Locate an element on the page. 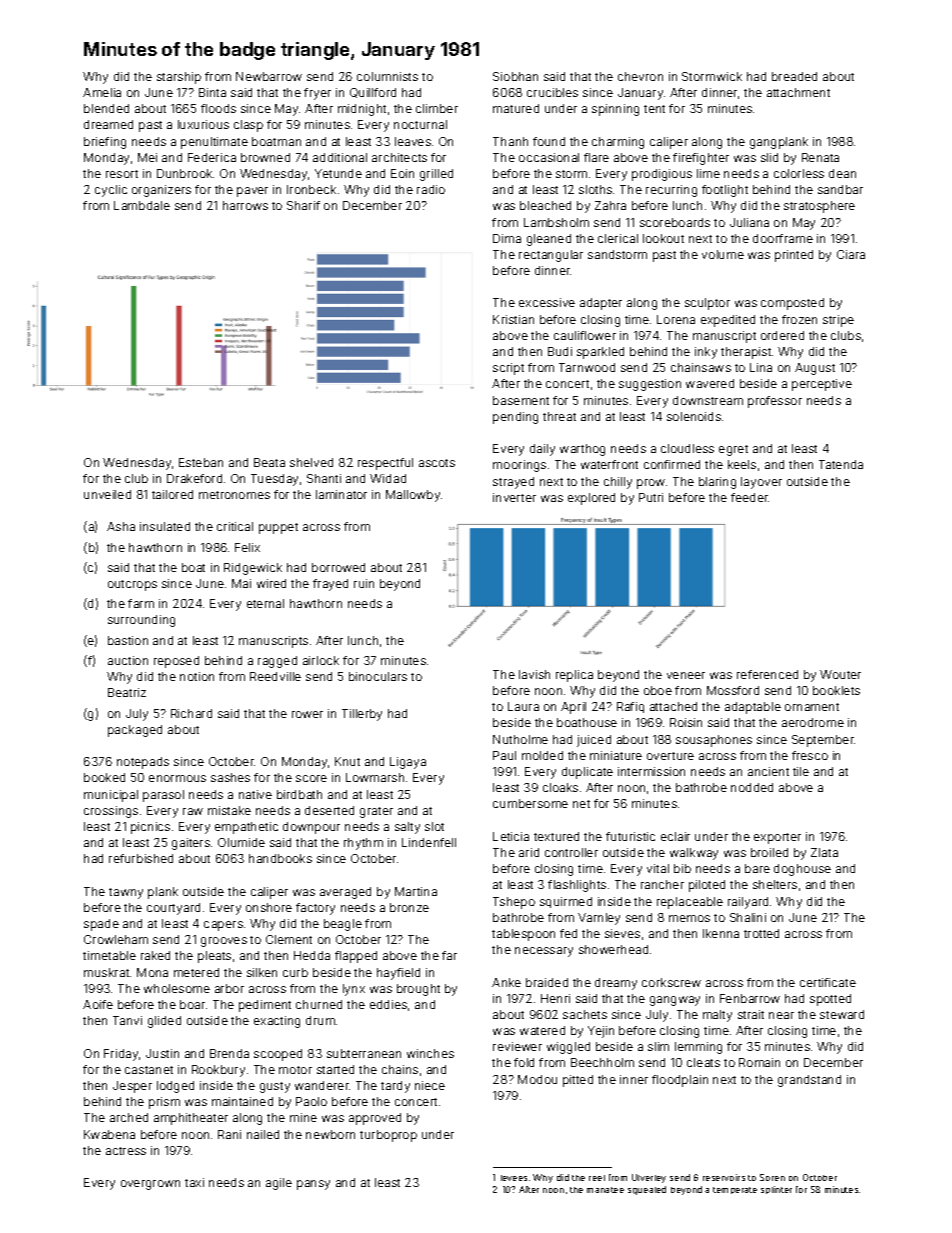 This image has height=1233, width=952. footlight is located at coordinates (725, 191).
